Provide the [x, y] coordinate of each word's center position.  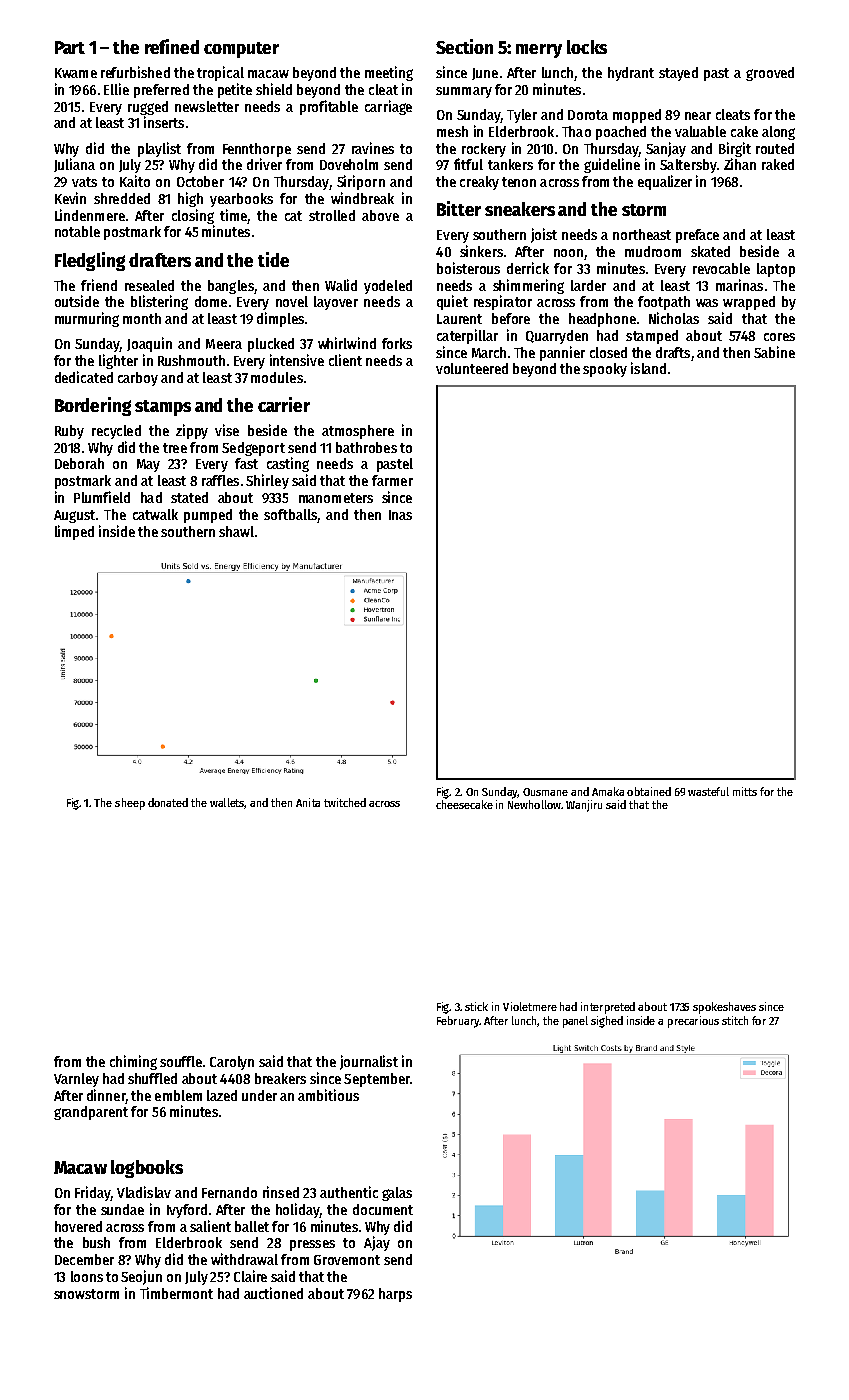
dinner [106, 1095]
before [511, 318]
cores [779, 337]
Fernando [229, 1192]
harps [395, 1295]
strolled [332, 215]
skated [710, 251]
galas [397, 1194]
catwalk [155, 514]
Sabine [774, 352]
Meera [224, 344]
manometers [336, 498]
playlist [159, 149]
